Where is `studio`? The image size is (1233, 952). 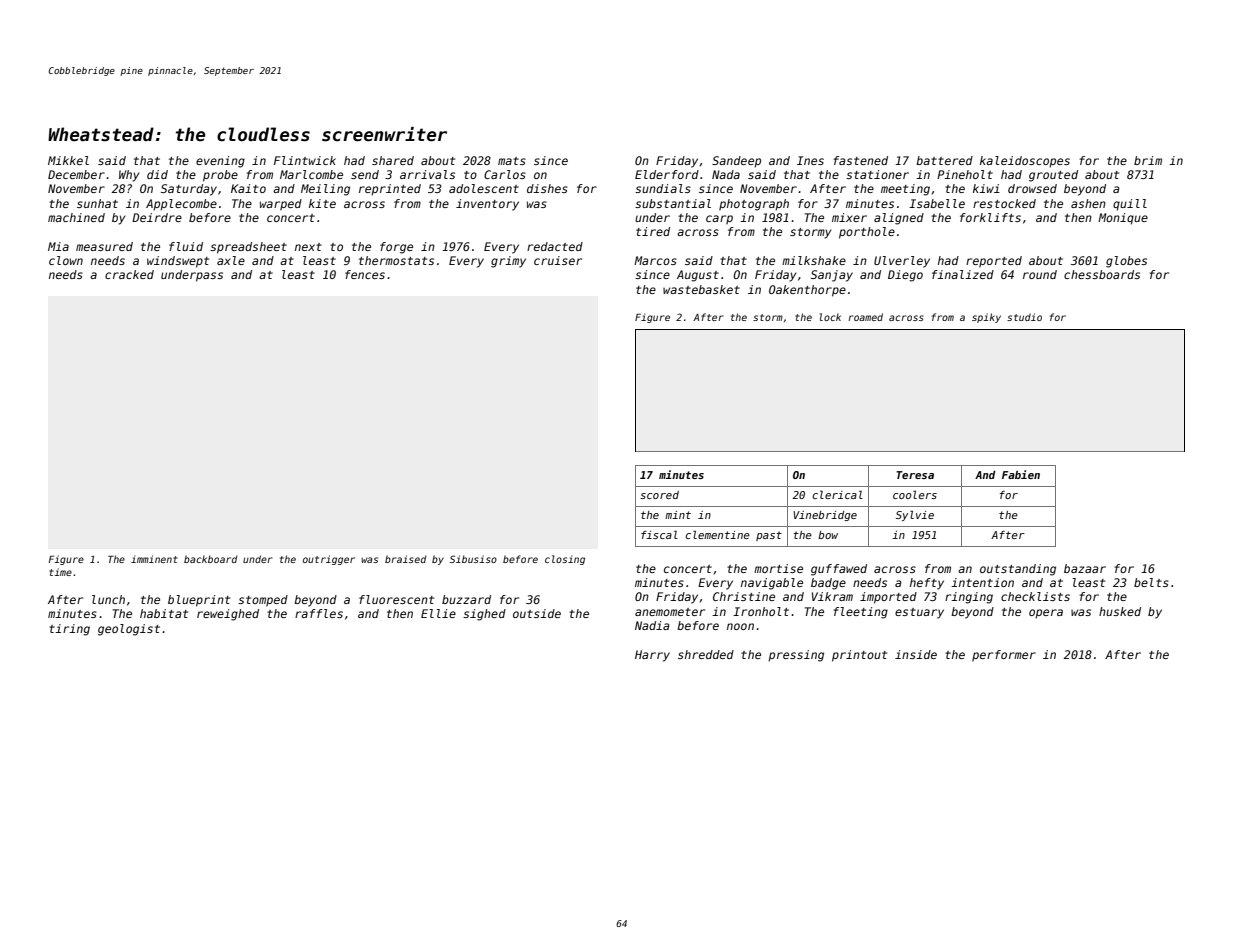
studio is located at coordinates (1024, 317).
